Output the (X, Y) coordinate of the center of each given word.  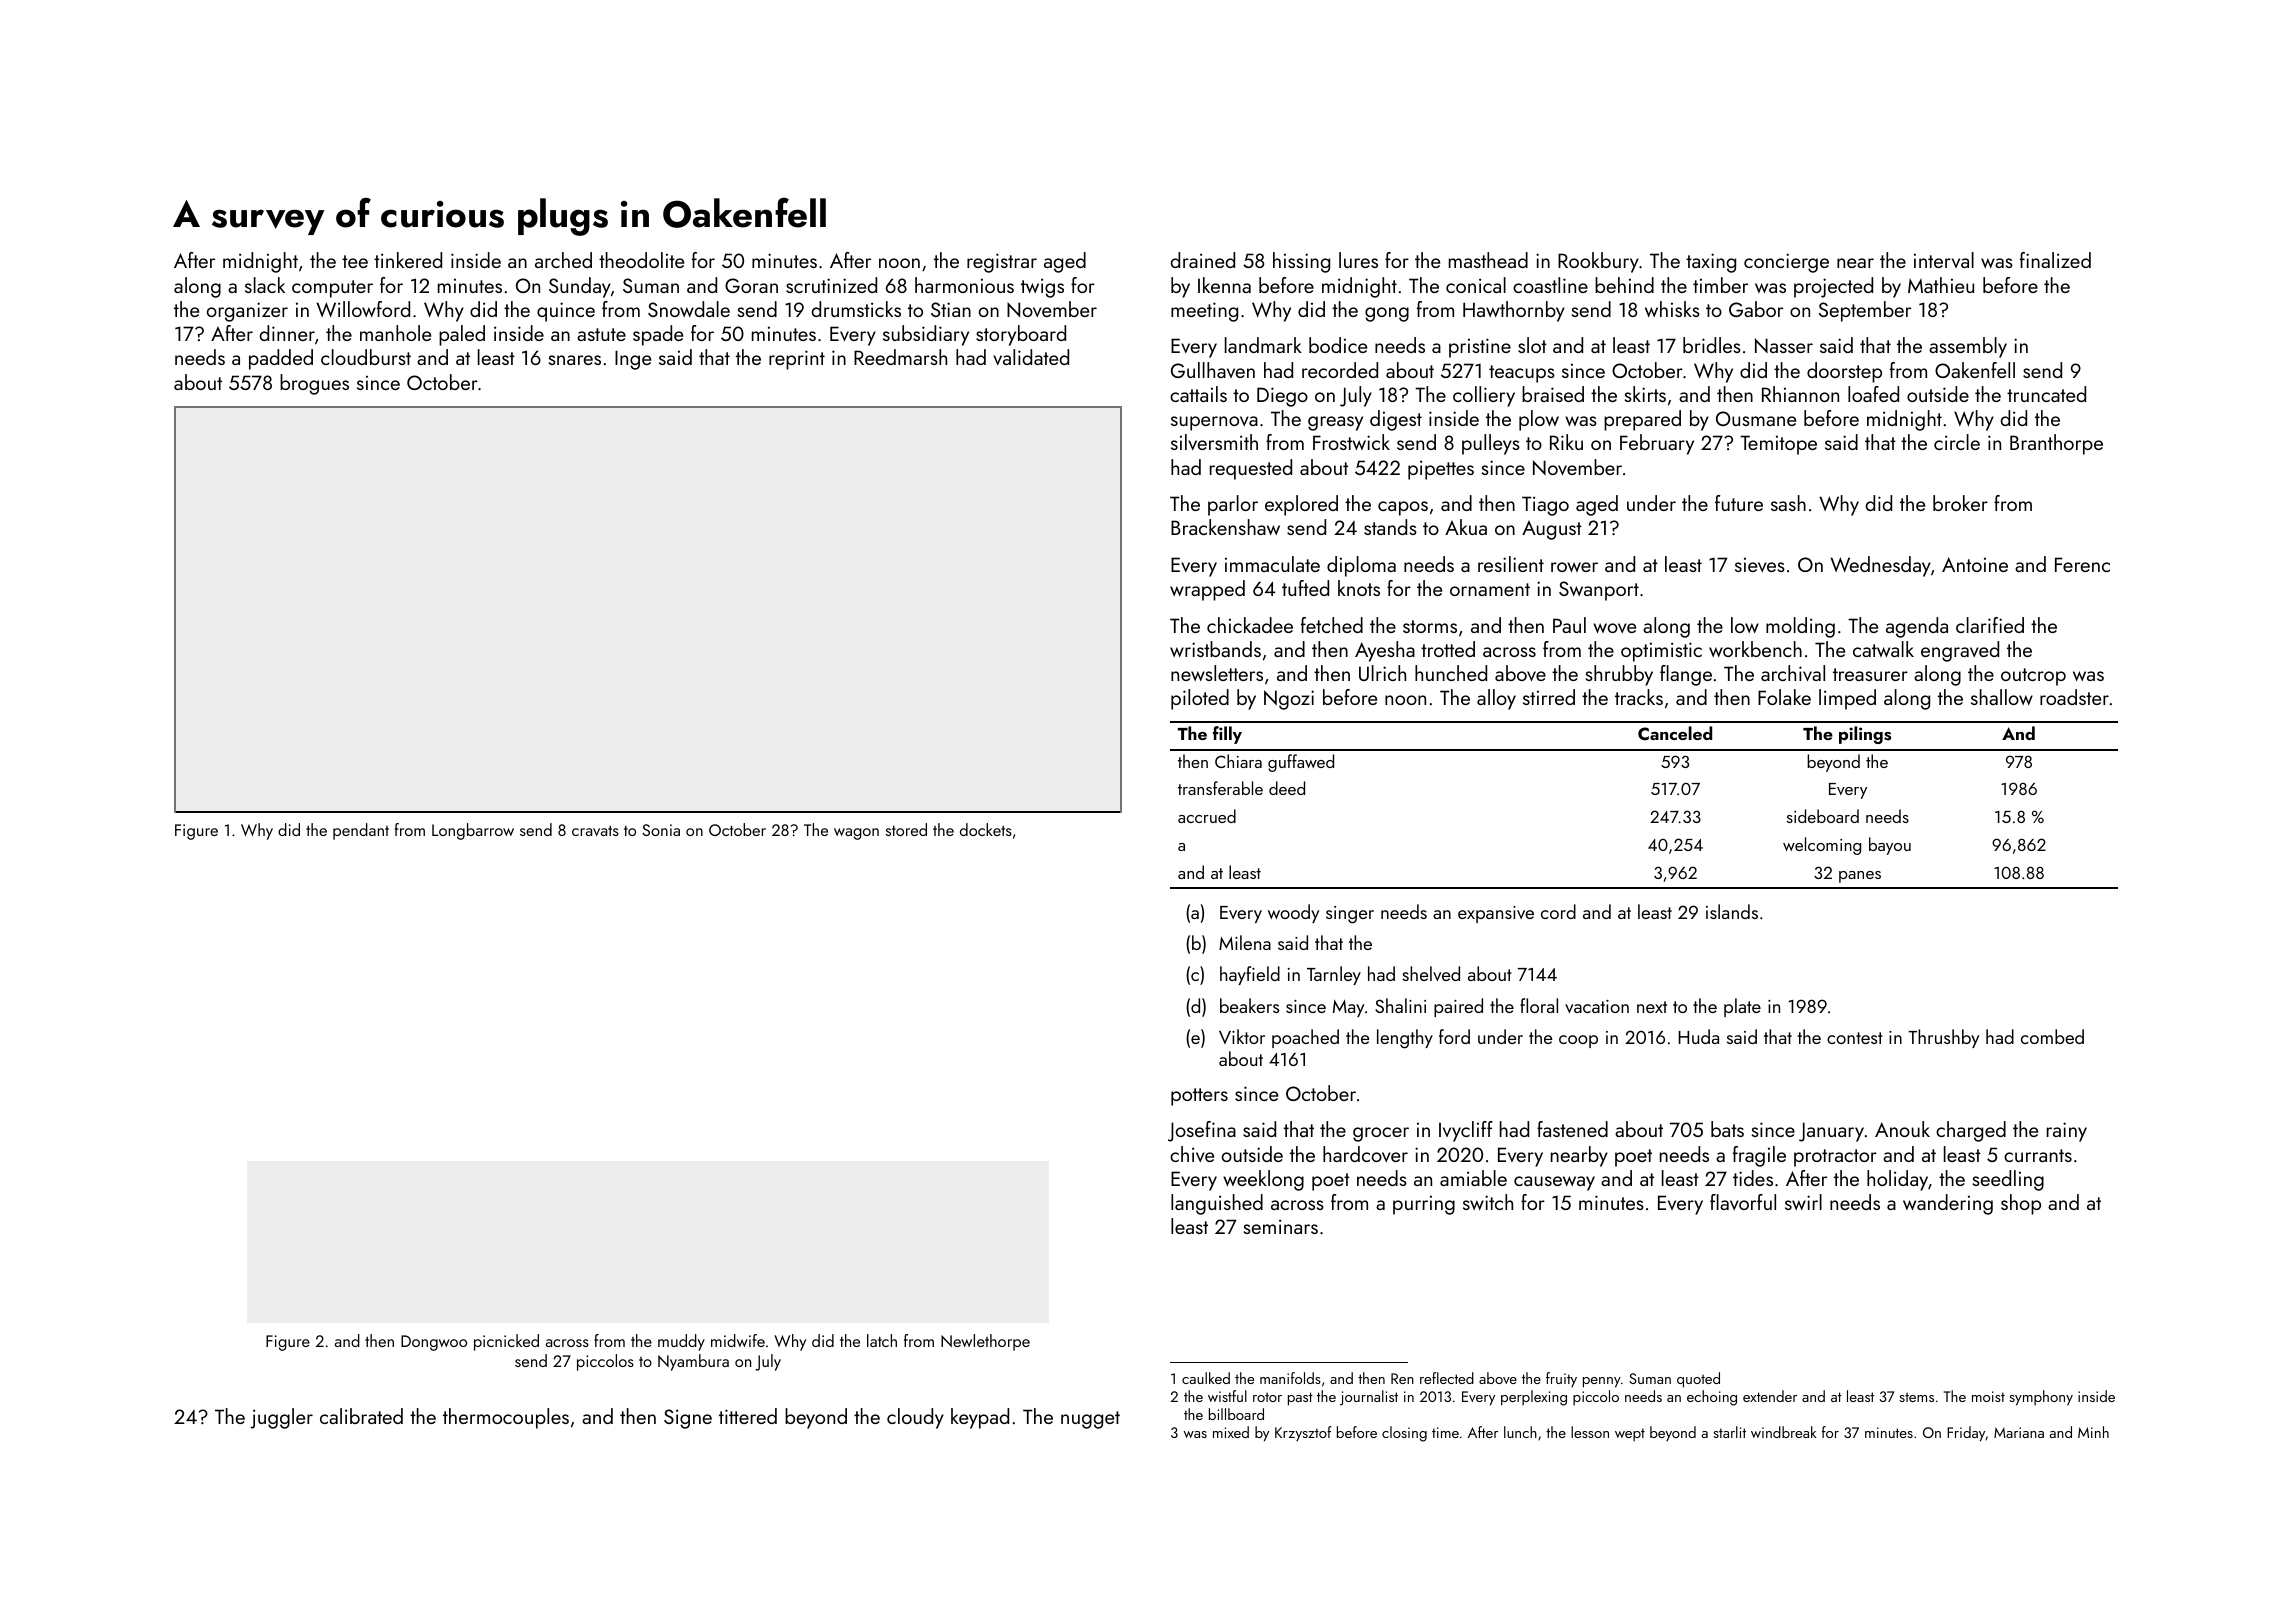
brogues (314, 384)
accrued (1207, 816)
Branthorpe (2056, 444)
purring (1424, 1205)
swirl (1803, 1202)
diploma (1361, 566)
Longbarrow (473, 831)
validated (1031, 357)
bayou (1890, 846)
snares (575, 360)
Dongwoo (434, 1343)
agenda (1917, 627)
